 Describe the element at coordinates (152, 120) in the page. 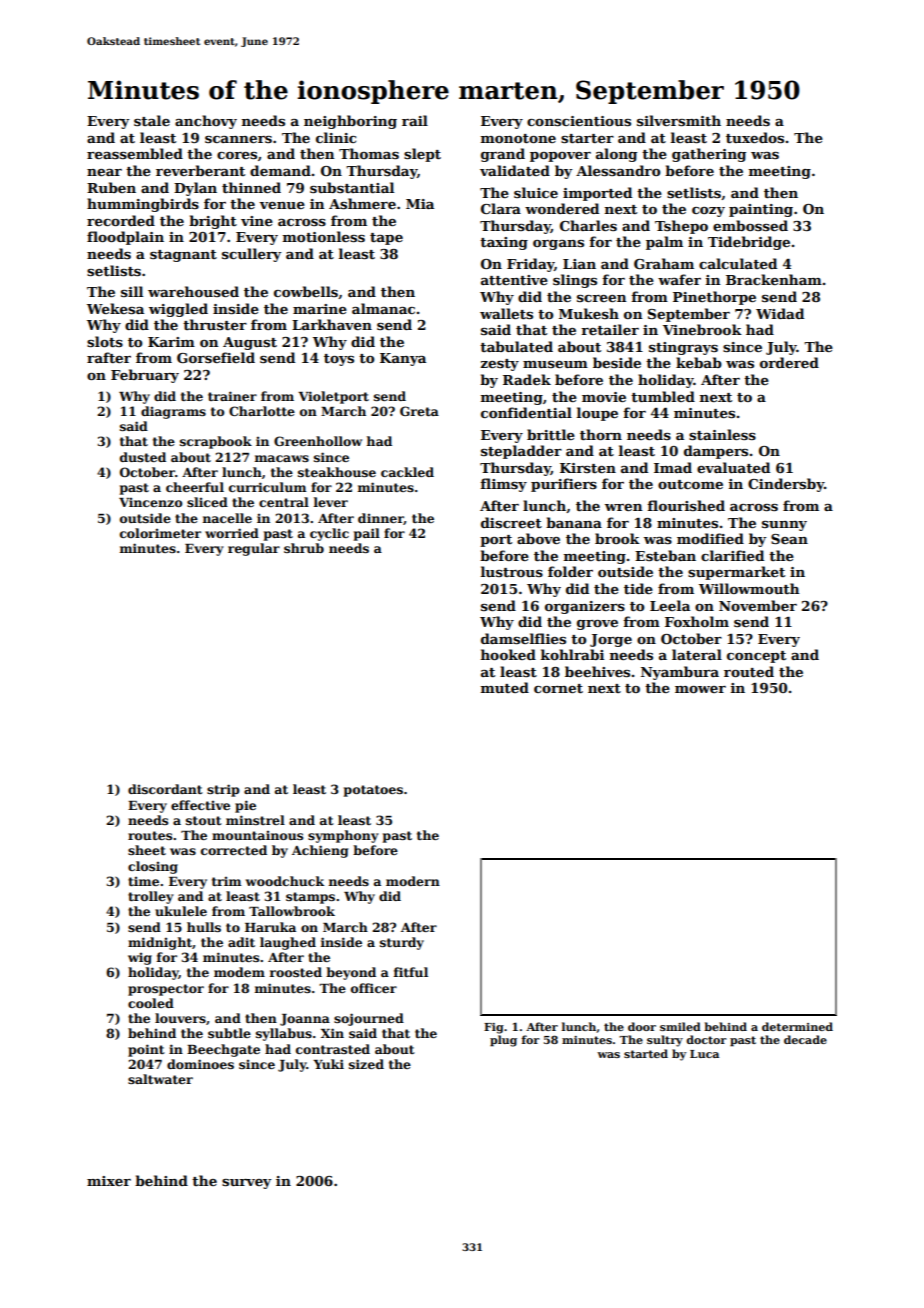

I see `stale` at that location.
